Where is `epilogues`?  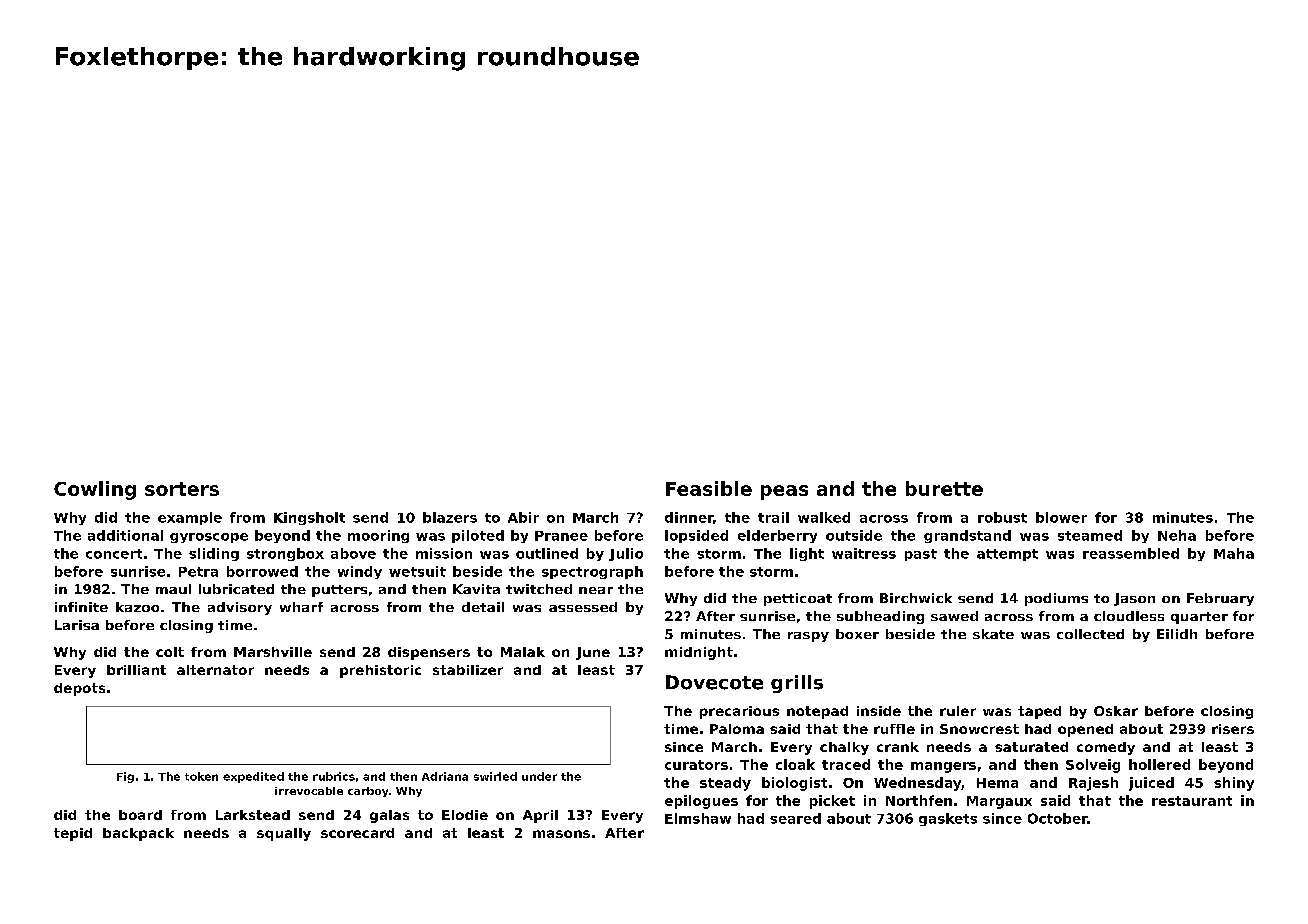
epilogues is located at coordinates (701, 802).
